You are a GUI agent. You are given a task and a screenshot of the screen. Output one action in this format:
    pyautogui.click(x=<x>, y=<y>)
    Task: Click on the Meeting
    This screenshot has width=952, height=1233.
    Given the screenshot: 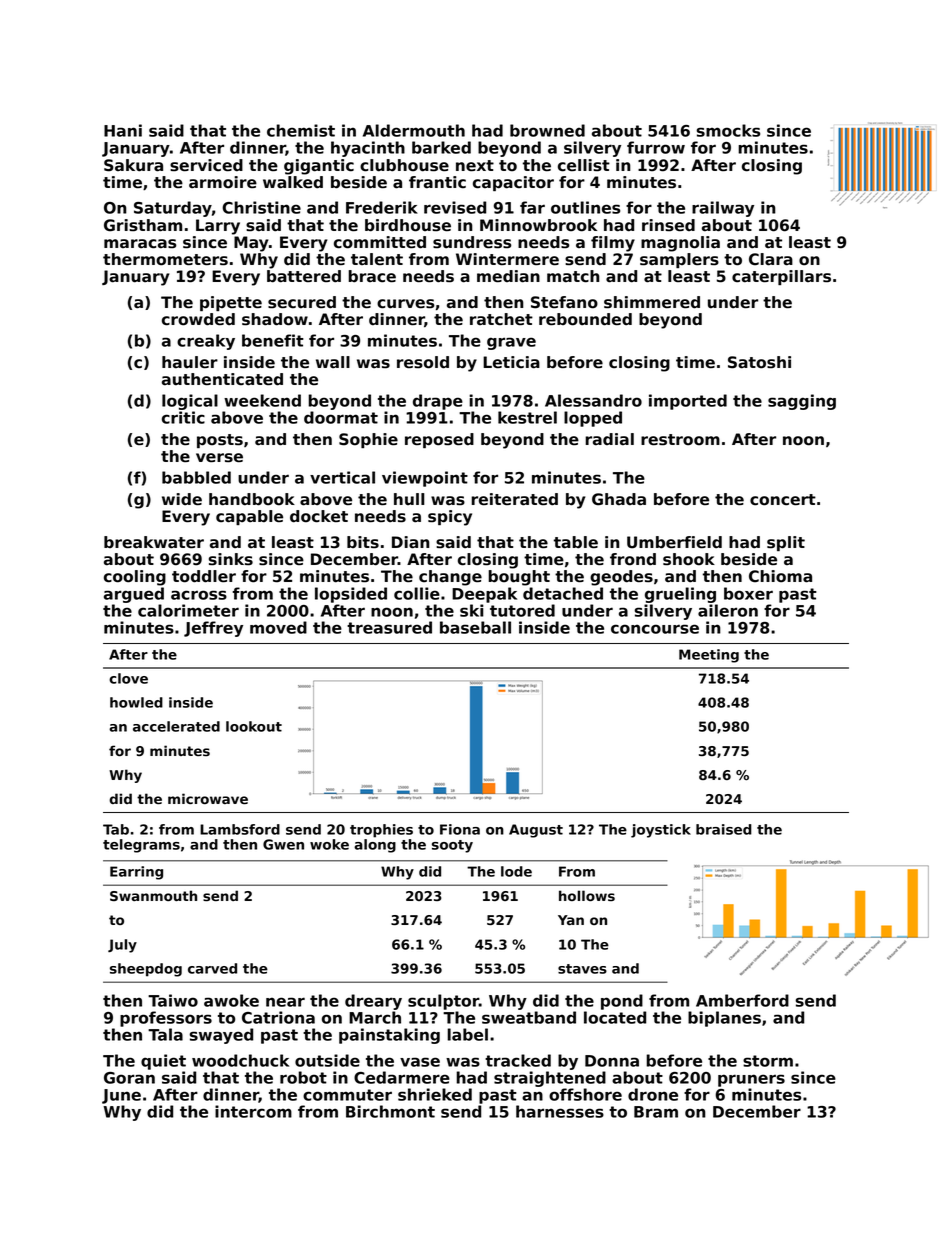 What is the action you would take?
    pyautogui.click(x=709, y=656)
